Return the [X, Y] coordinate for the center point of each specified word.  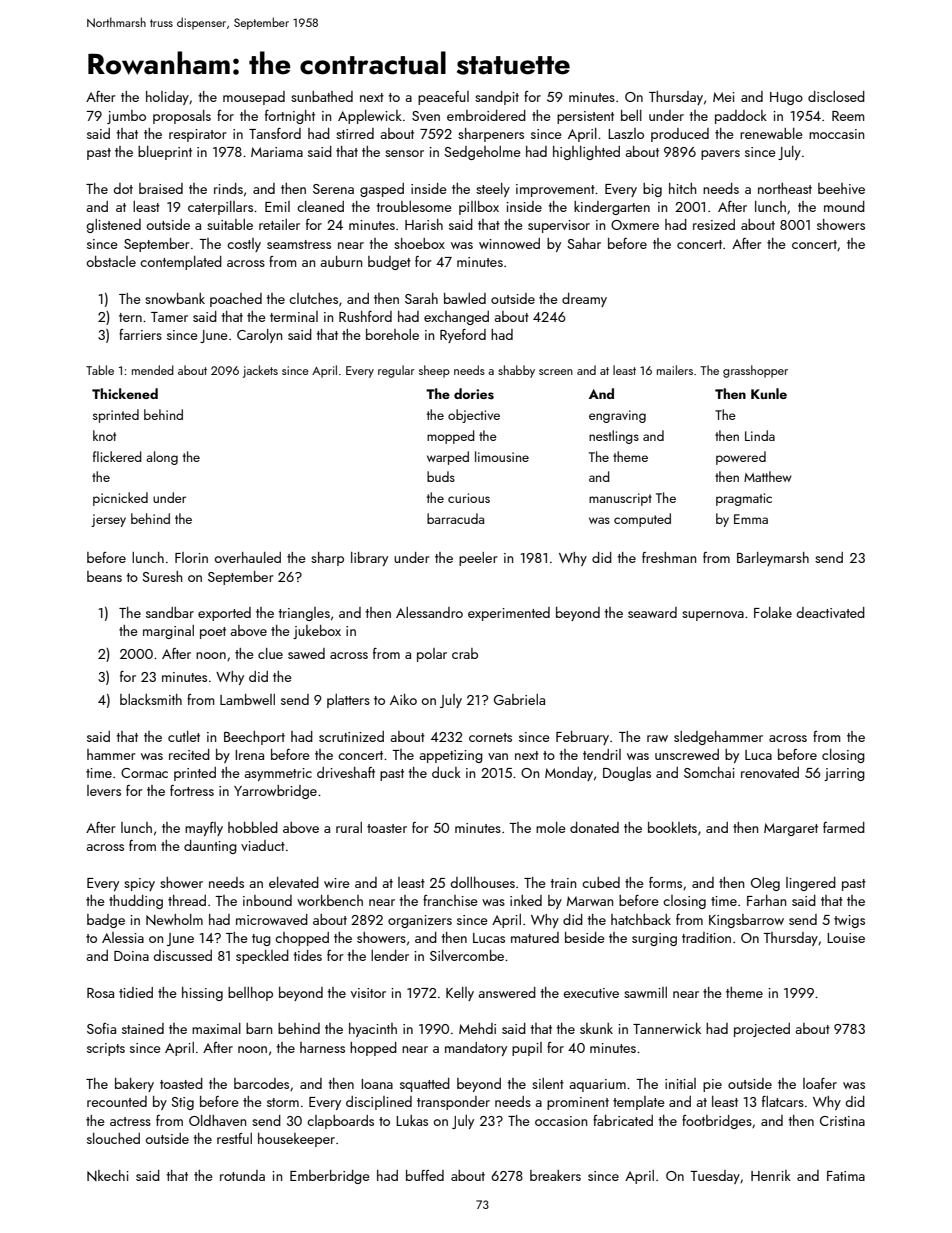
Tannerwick [667, 1028]
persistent [585, 117]
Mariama [277, 152]
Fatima [846, 1176]
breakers [555, 1175]
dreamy [584, 300]
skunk [596, 1028]
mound [844, 206]
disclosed [836, 96]
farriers [140, 334]
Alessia [123, 937]
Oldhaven [217, 1120]
